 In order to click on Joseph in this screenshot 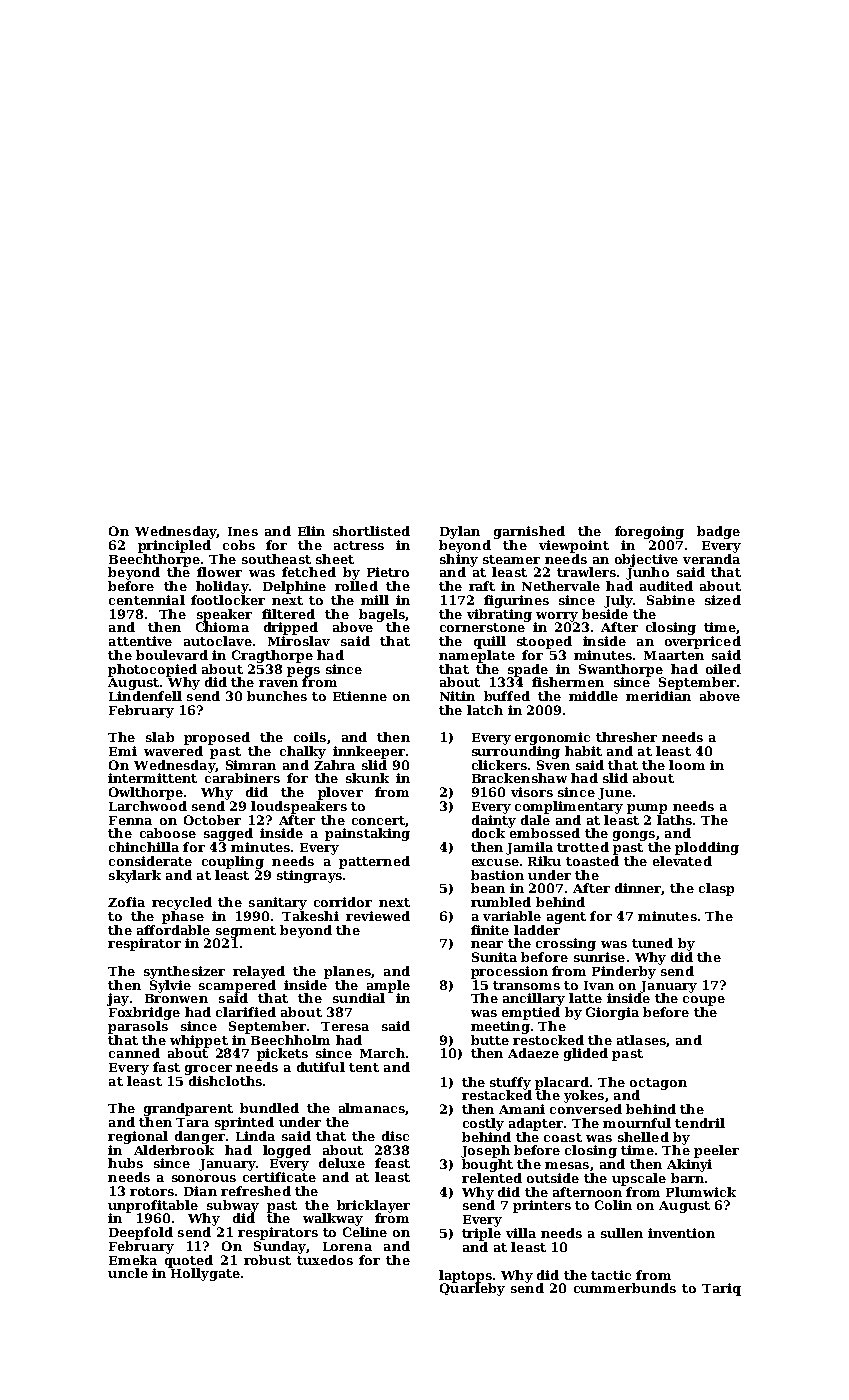, I will do `click(485, 1151)`.
